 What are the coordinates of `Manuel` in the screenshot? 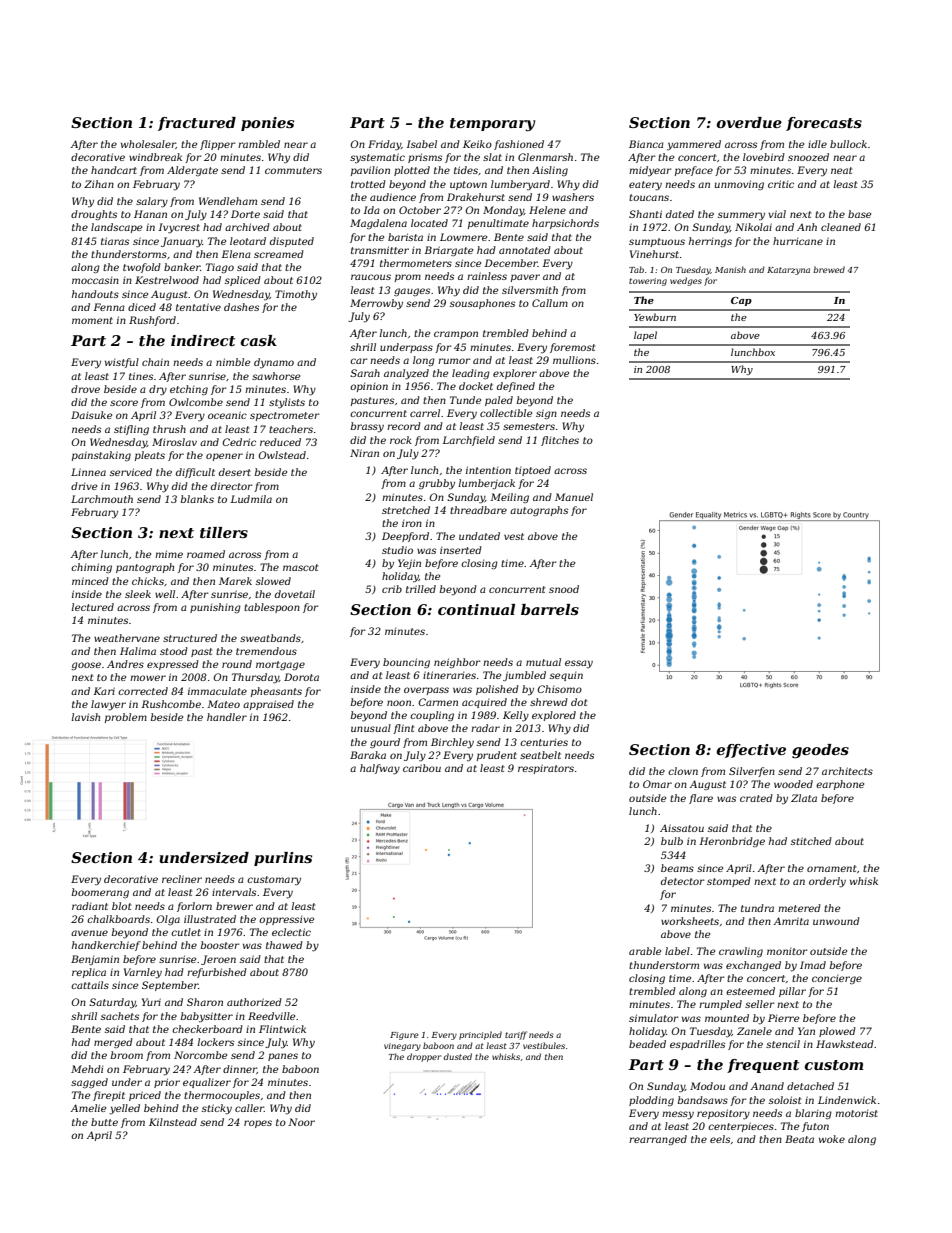 It's located at (574, 497).
